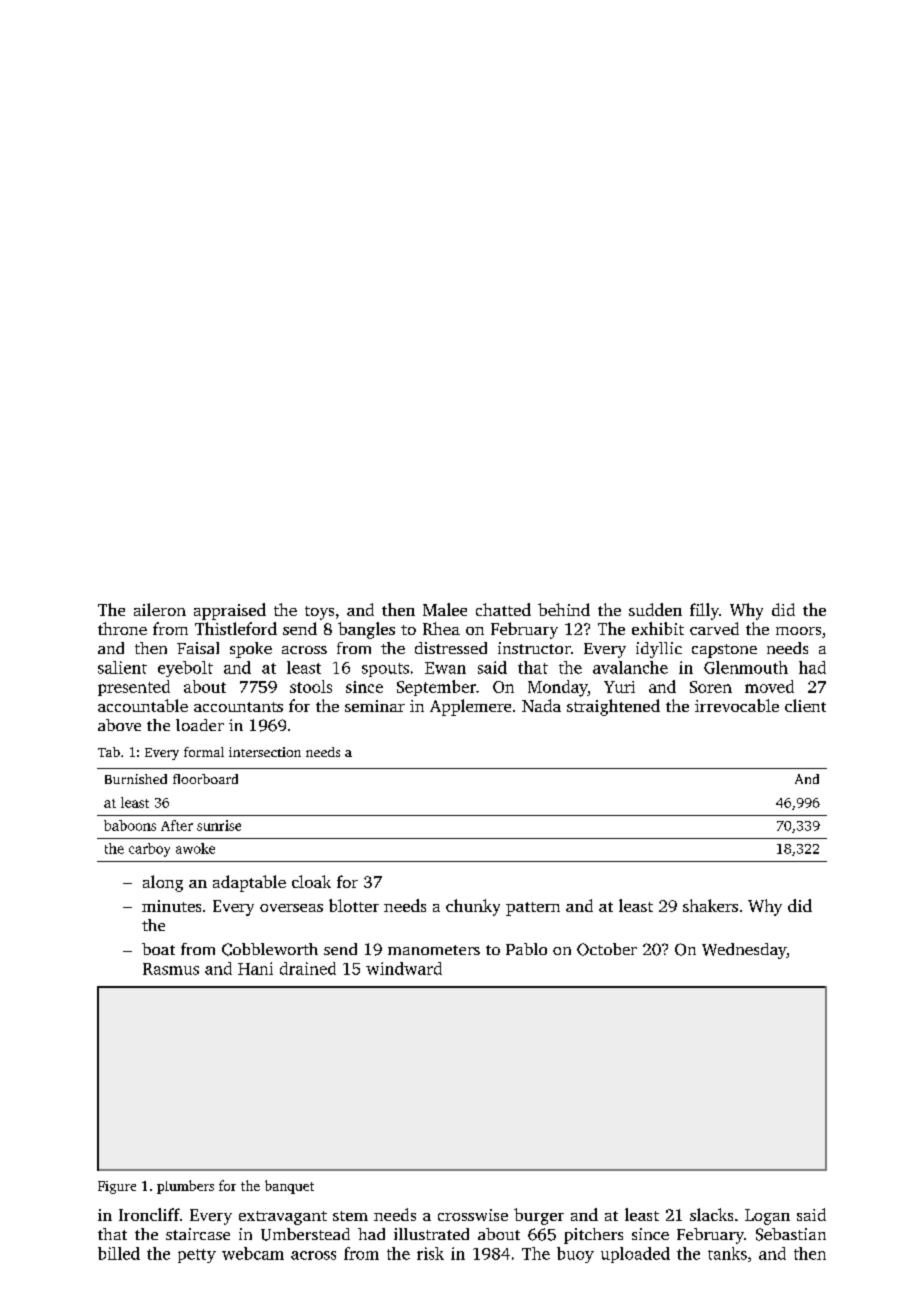  I want to click on blotter, so click(354, 905).
